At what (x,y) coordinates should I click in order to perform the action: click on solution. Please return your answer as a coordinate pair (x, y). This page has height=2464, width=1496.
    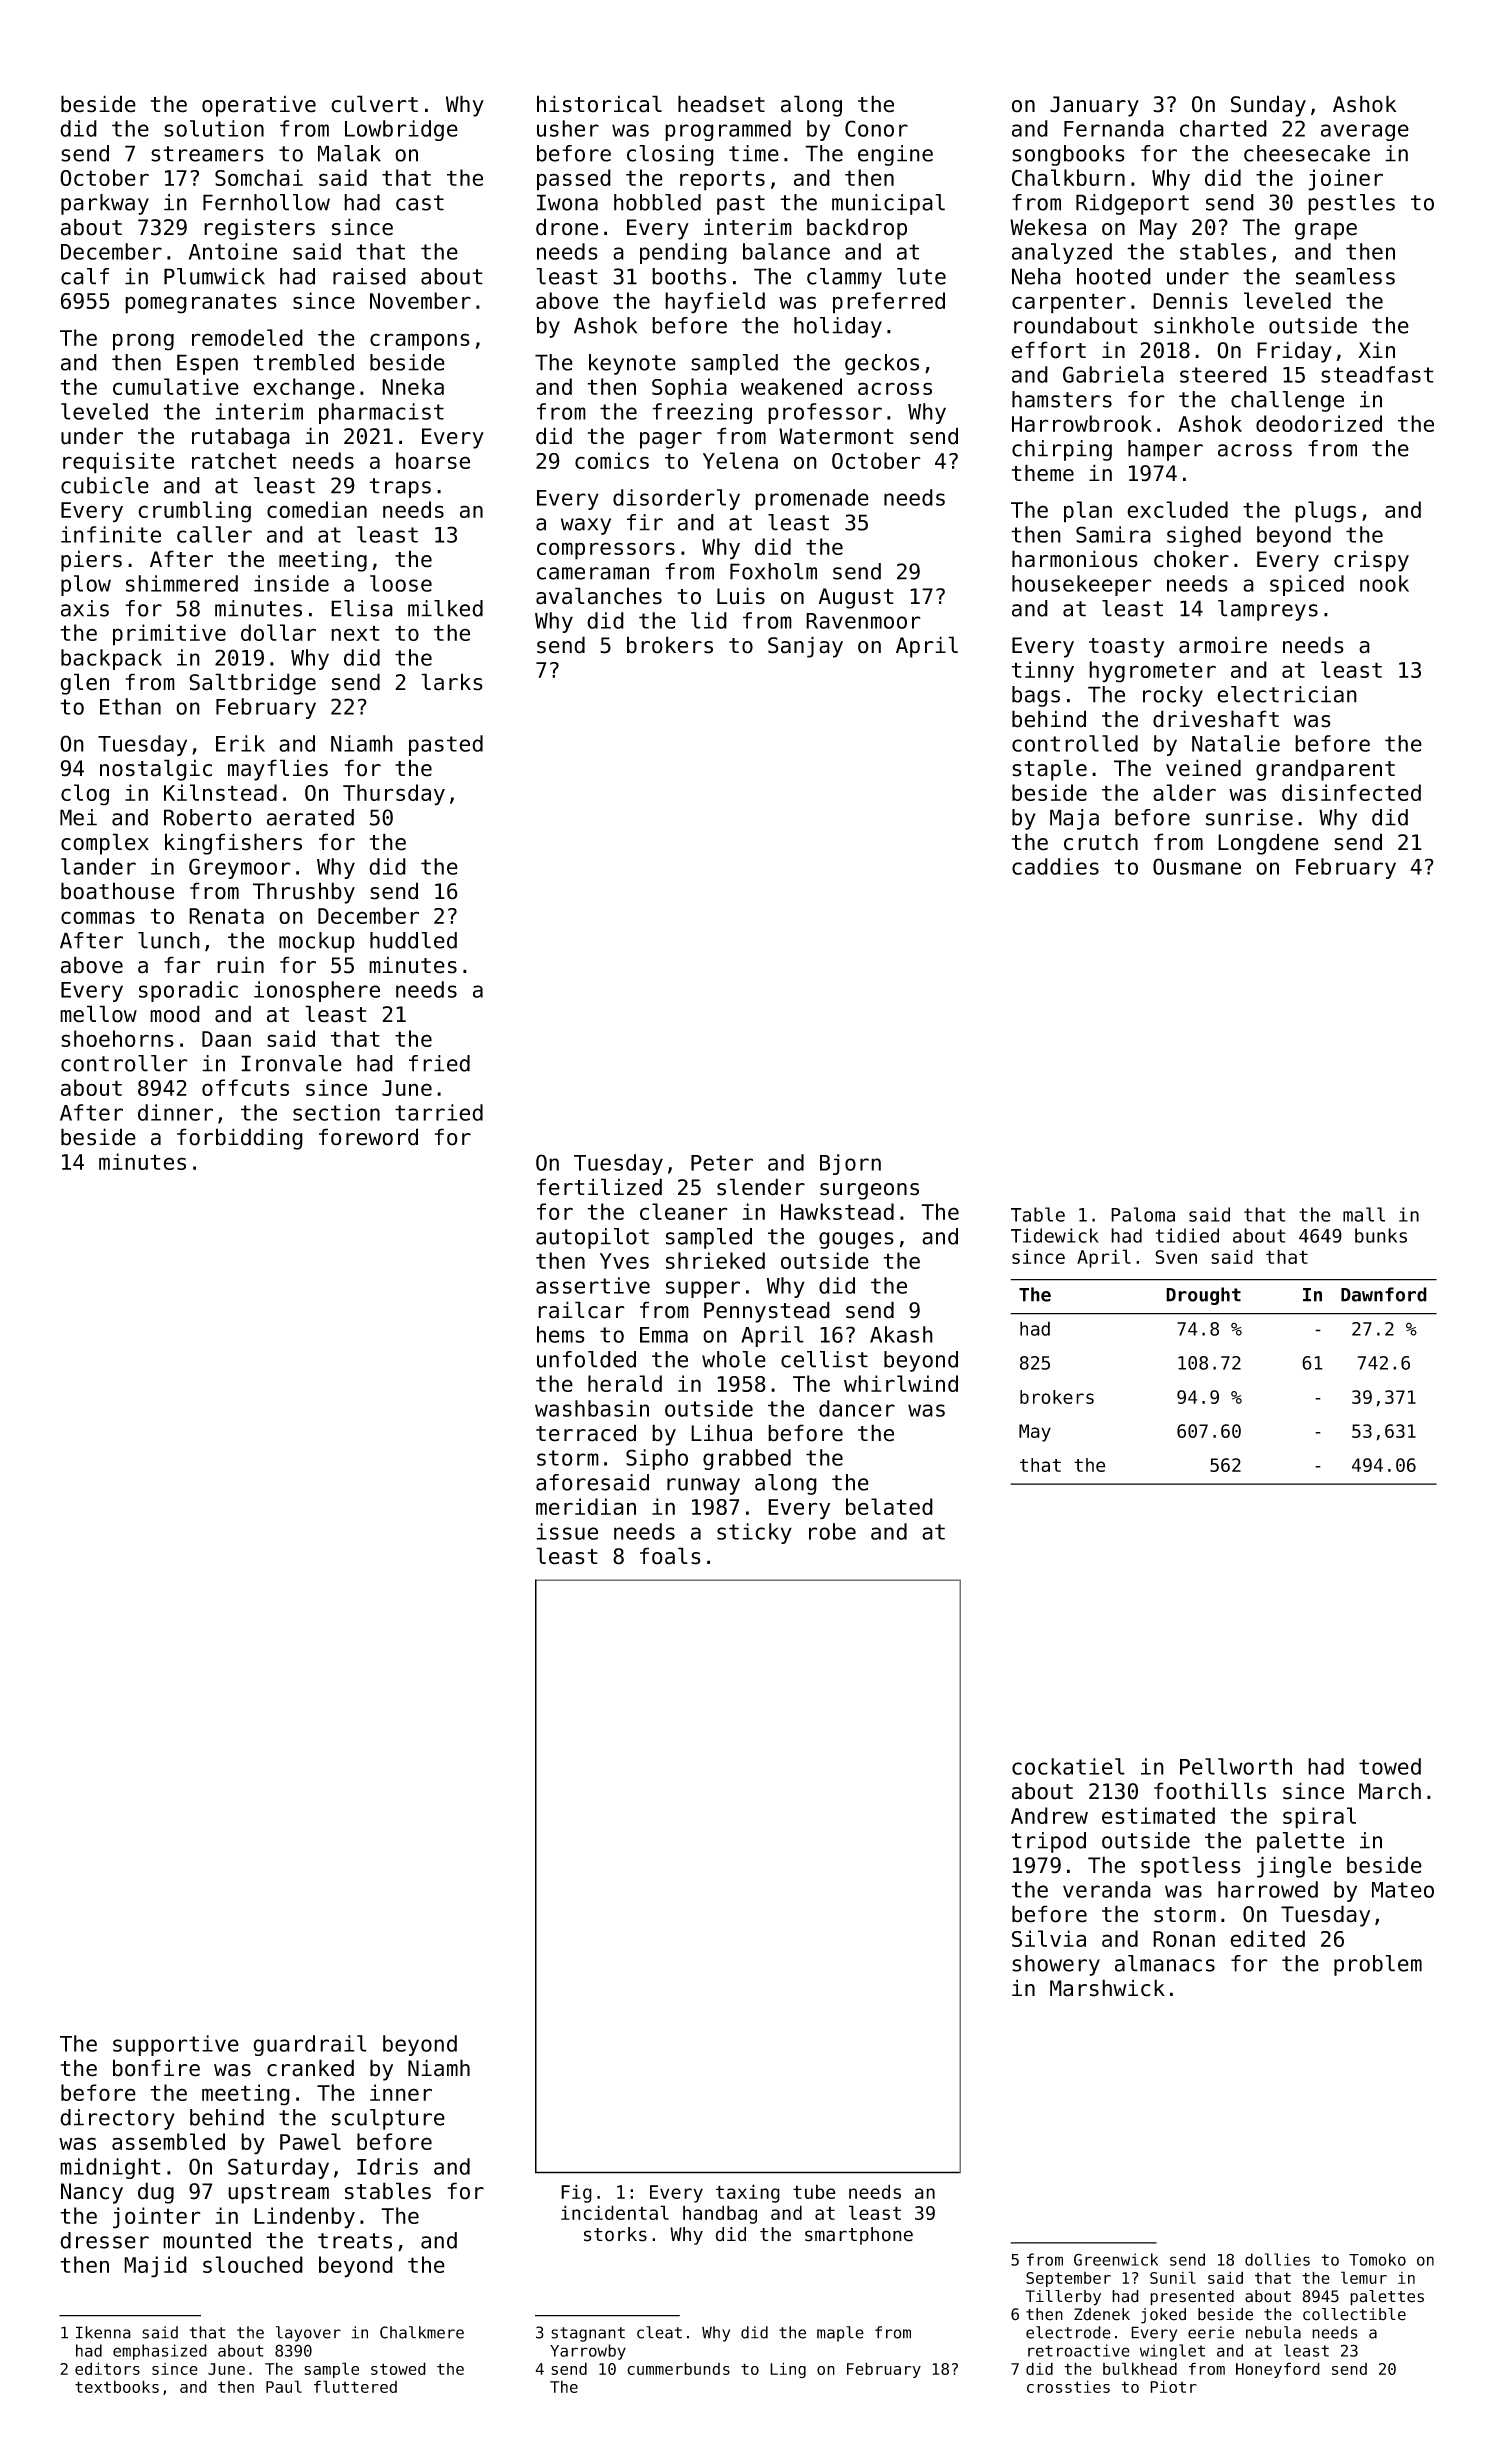
    Looking at the image, I should click on (214, 128).
